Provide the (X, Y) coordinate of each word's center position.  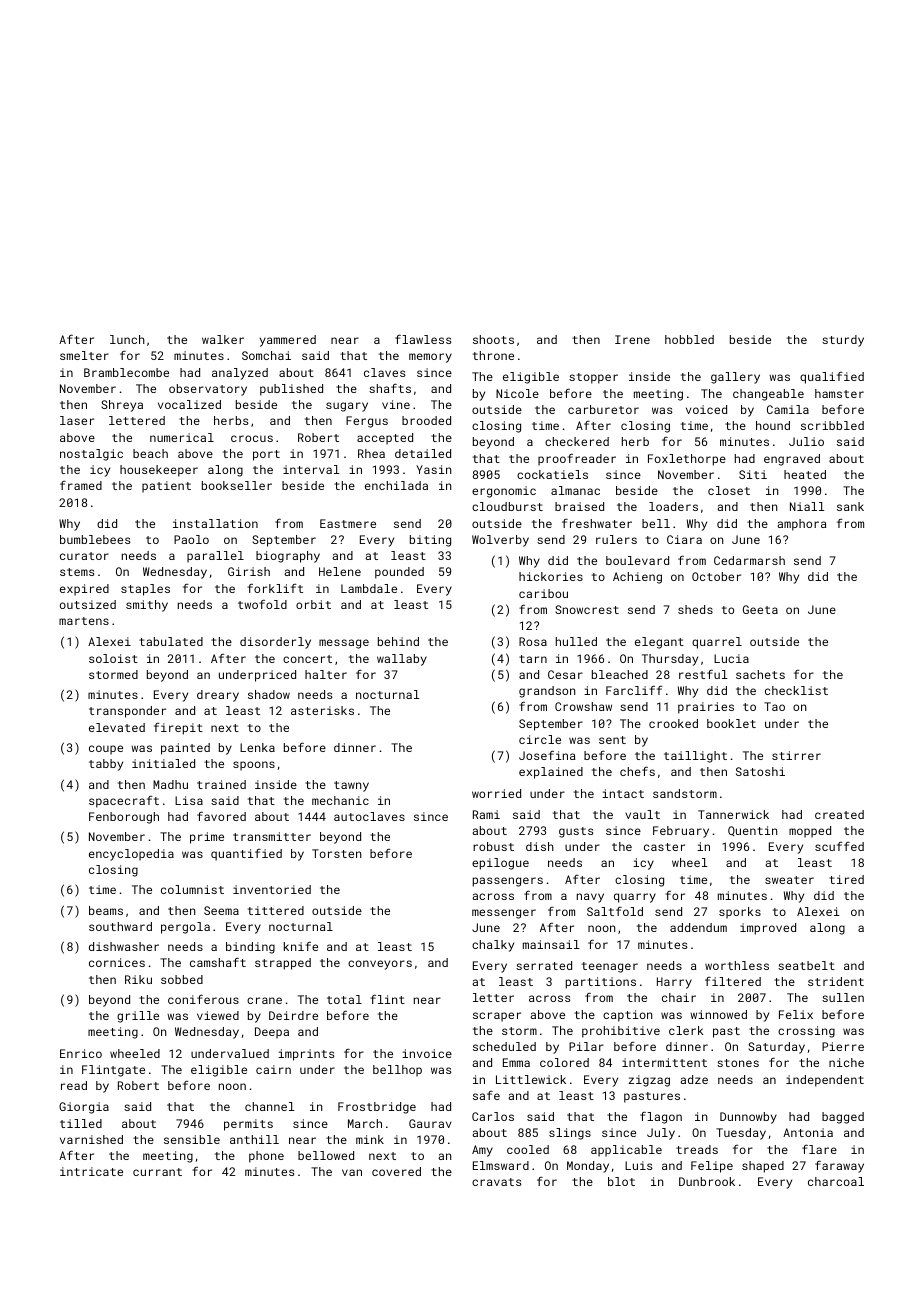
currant (157, 1172)
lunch (127, 339)
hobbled (689, 339)
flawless (423, 339)
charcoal (836, 1181)
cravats (496, 1182)
